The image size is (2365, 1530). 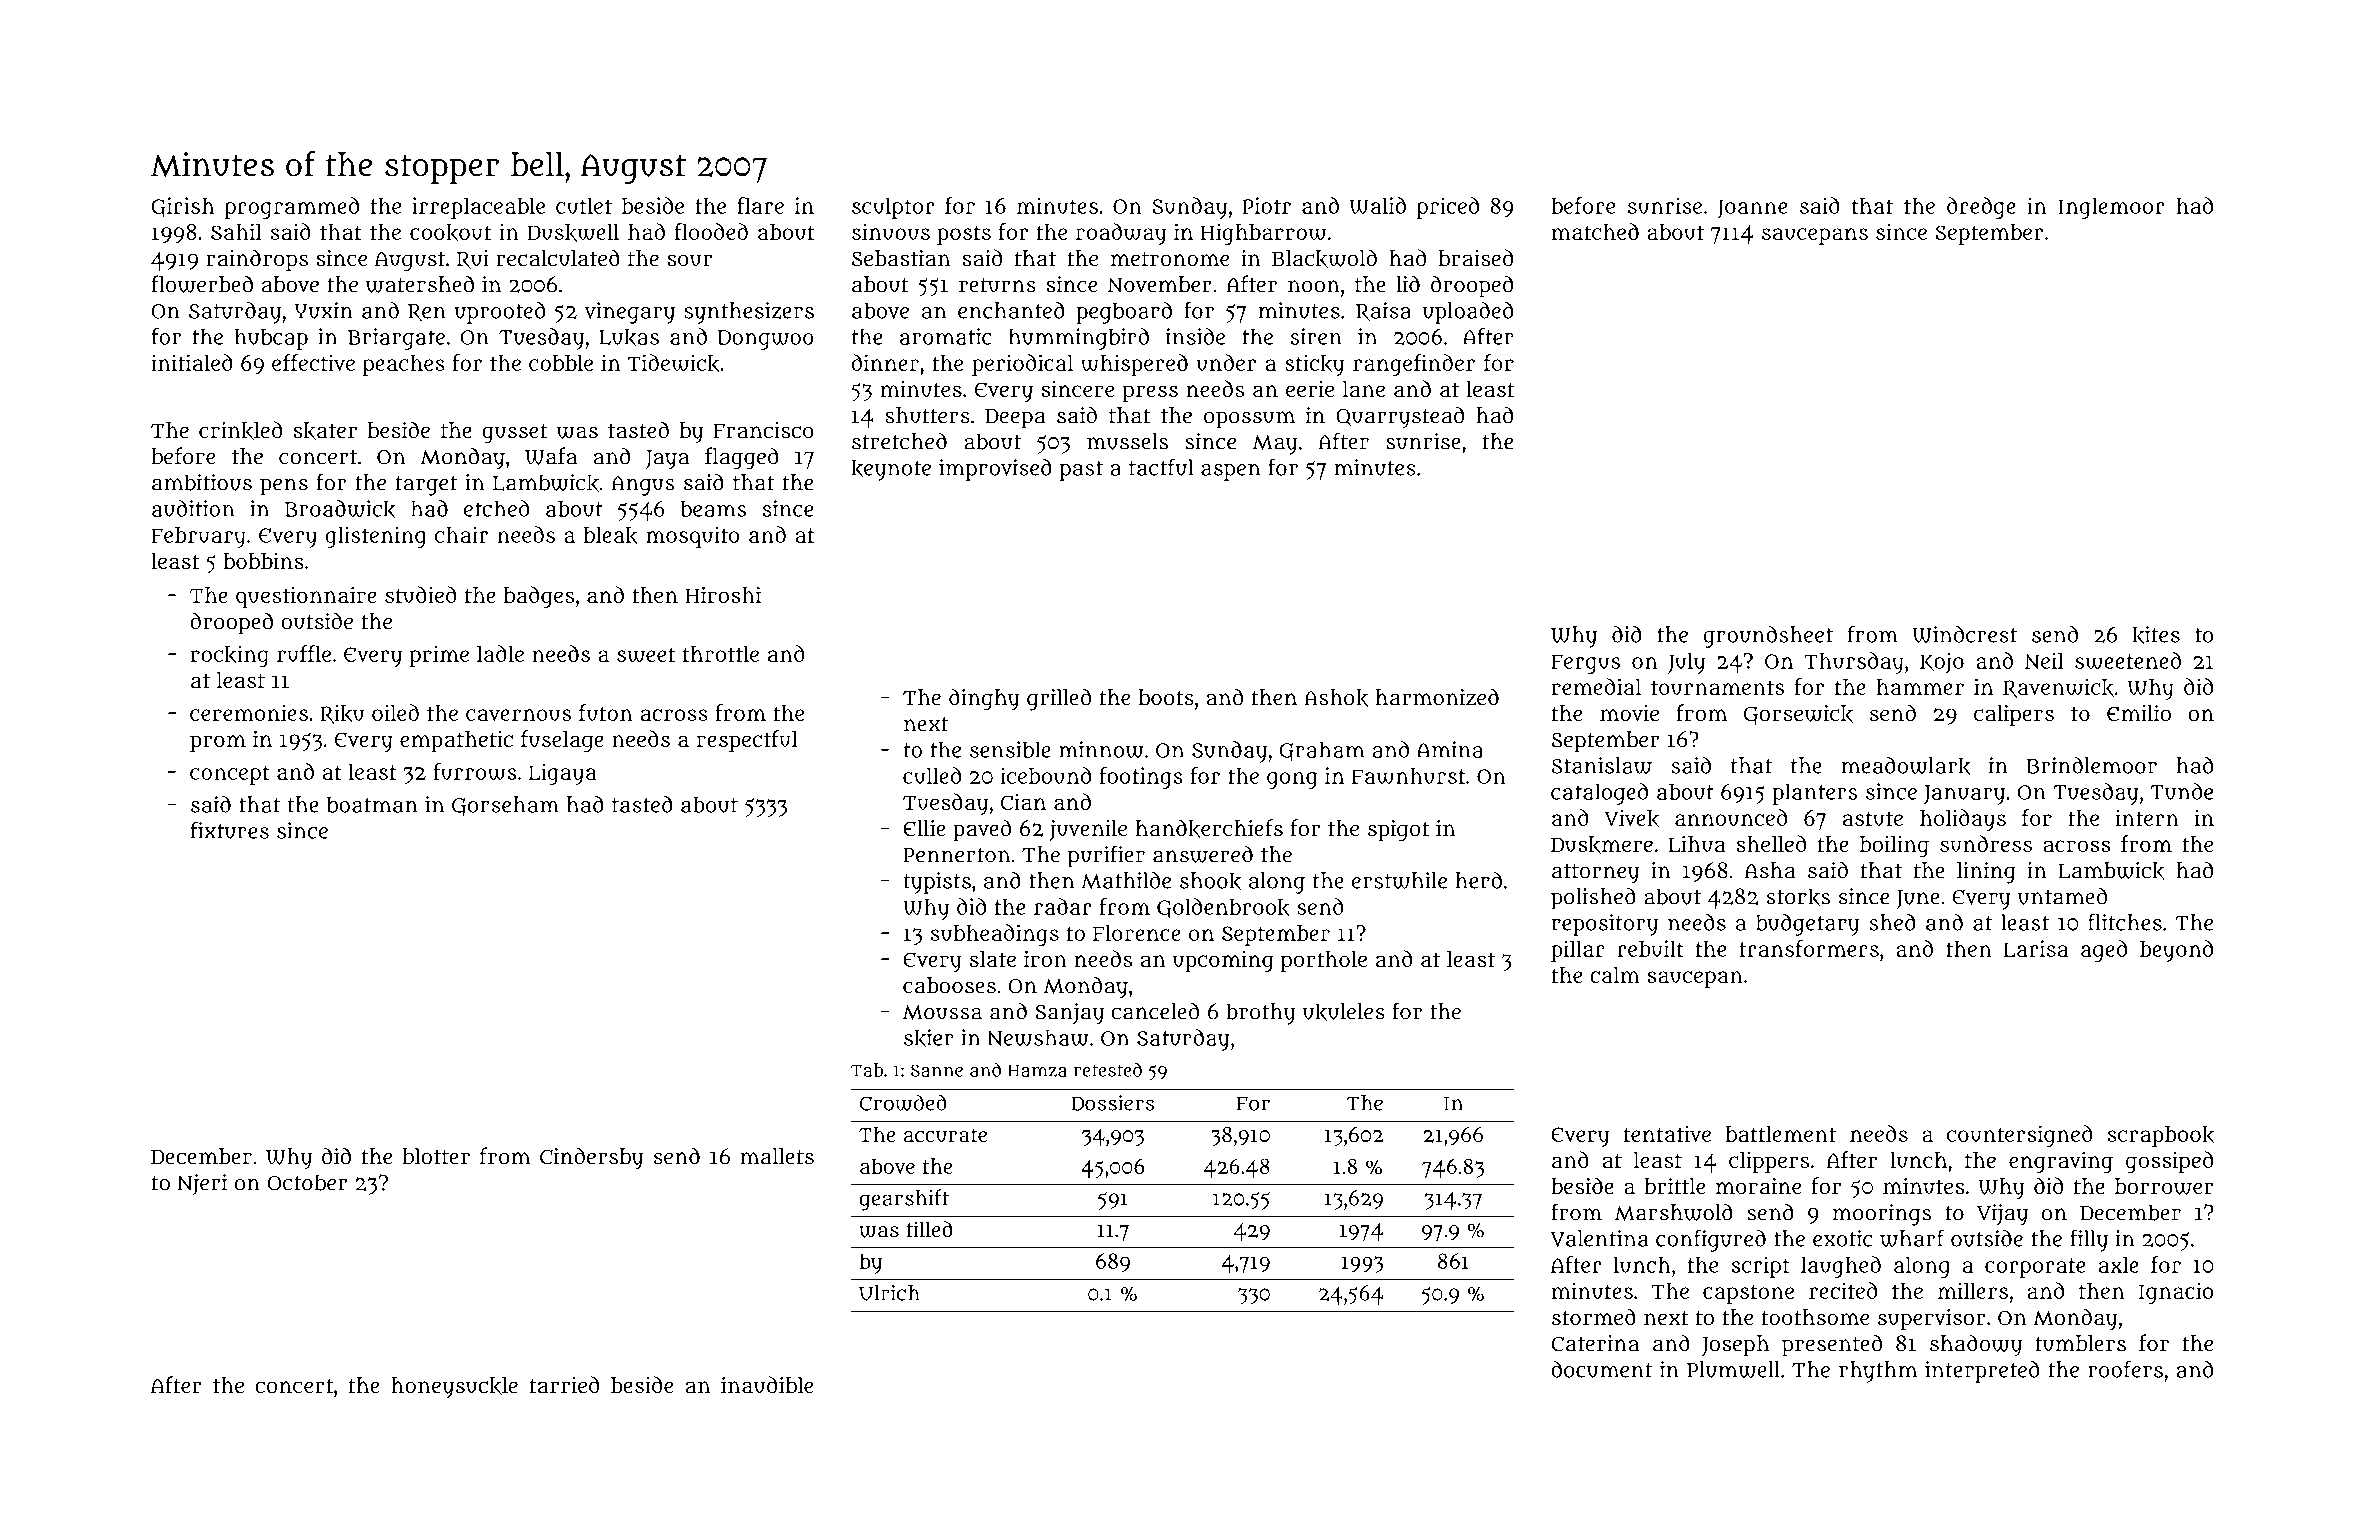 I want to click on roadway, so click(x=1121, y=234).
